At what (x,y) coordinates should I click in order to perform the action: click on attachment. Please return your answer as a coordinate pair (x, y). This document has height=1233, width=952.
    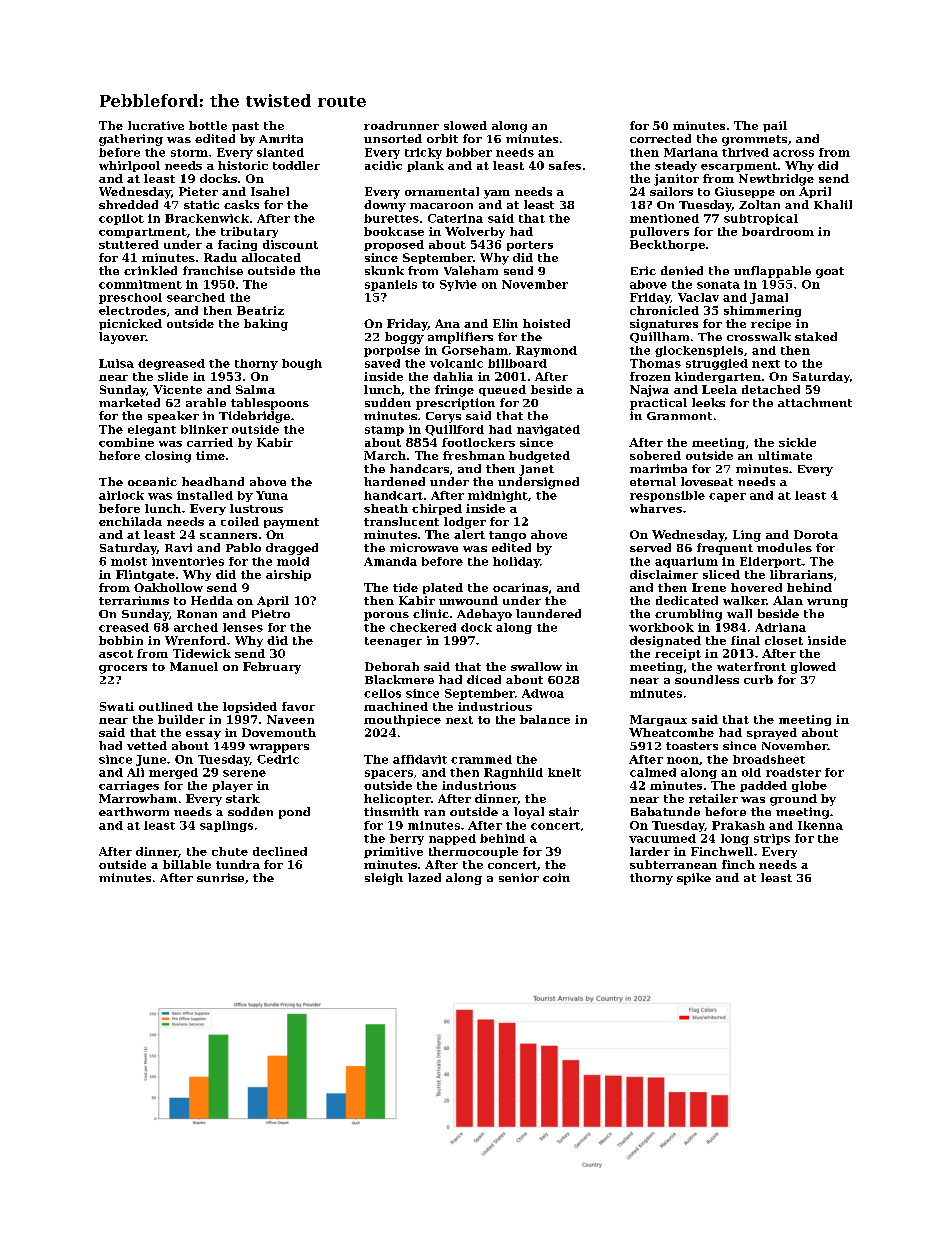
    Looking at the image, I should click on (815, 402).
